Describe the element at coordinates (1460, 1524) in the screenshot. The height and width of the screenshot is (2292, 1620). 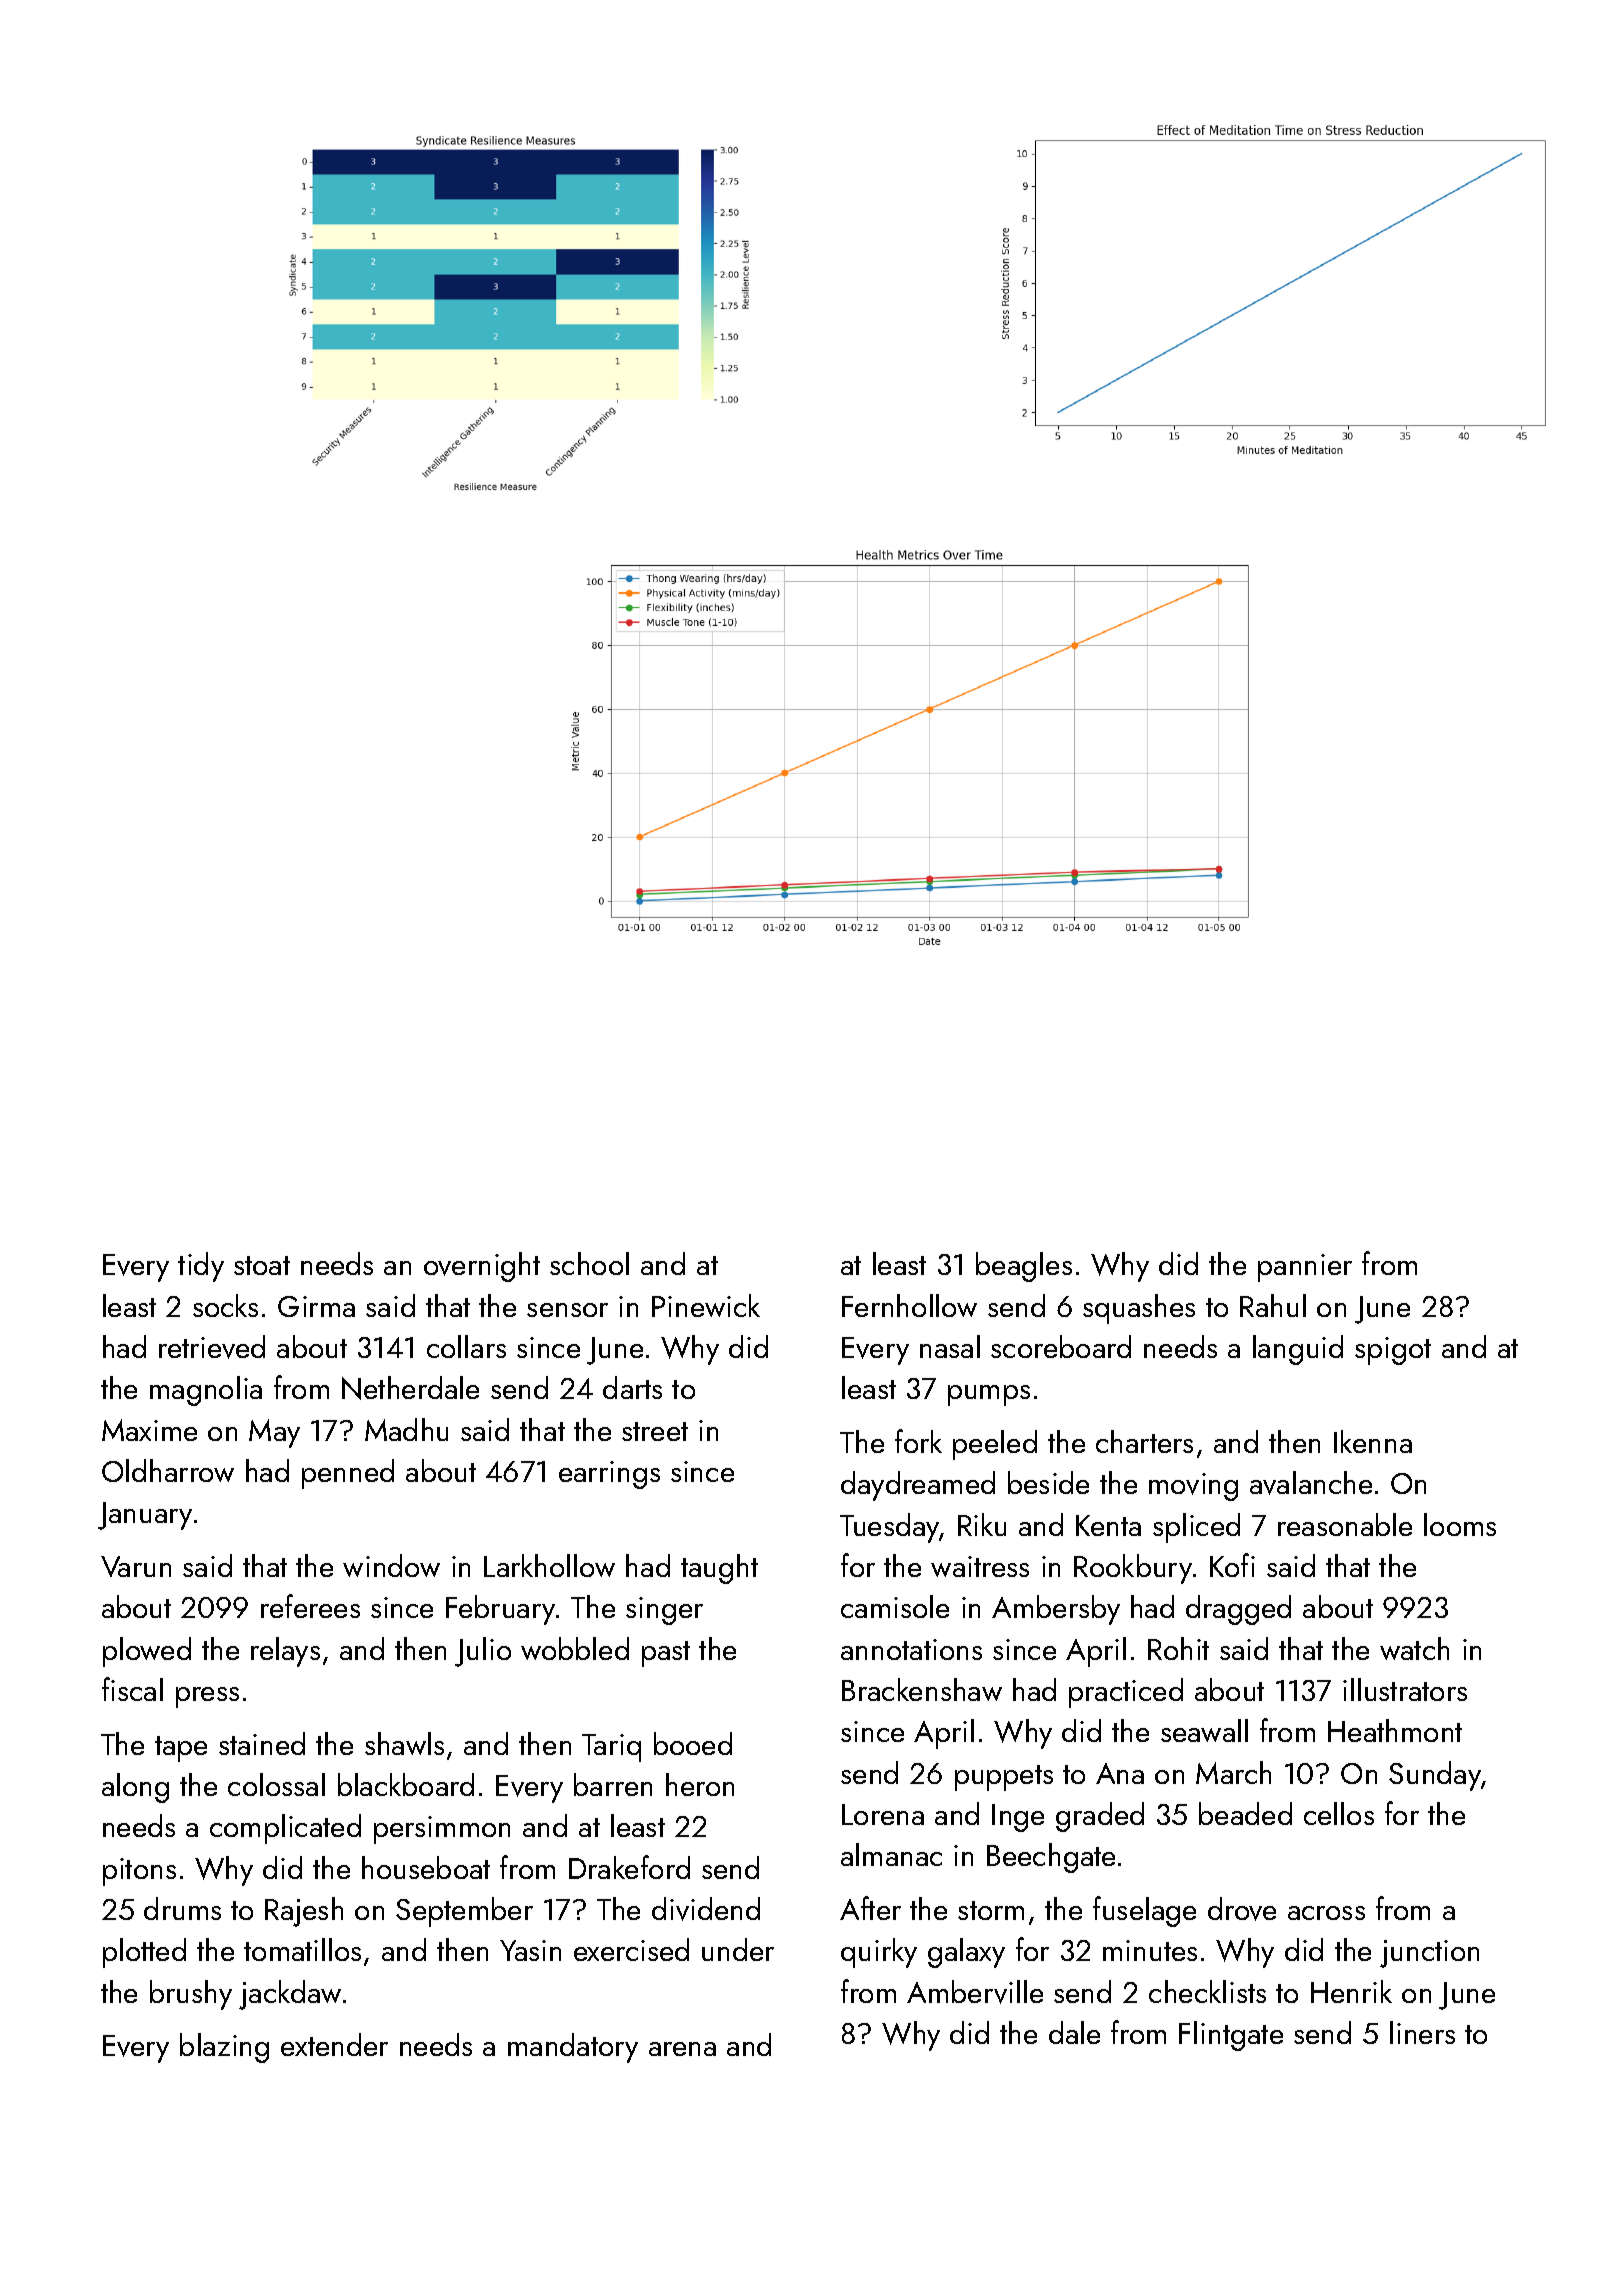
I see `looms` at that location.
